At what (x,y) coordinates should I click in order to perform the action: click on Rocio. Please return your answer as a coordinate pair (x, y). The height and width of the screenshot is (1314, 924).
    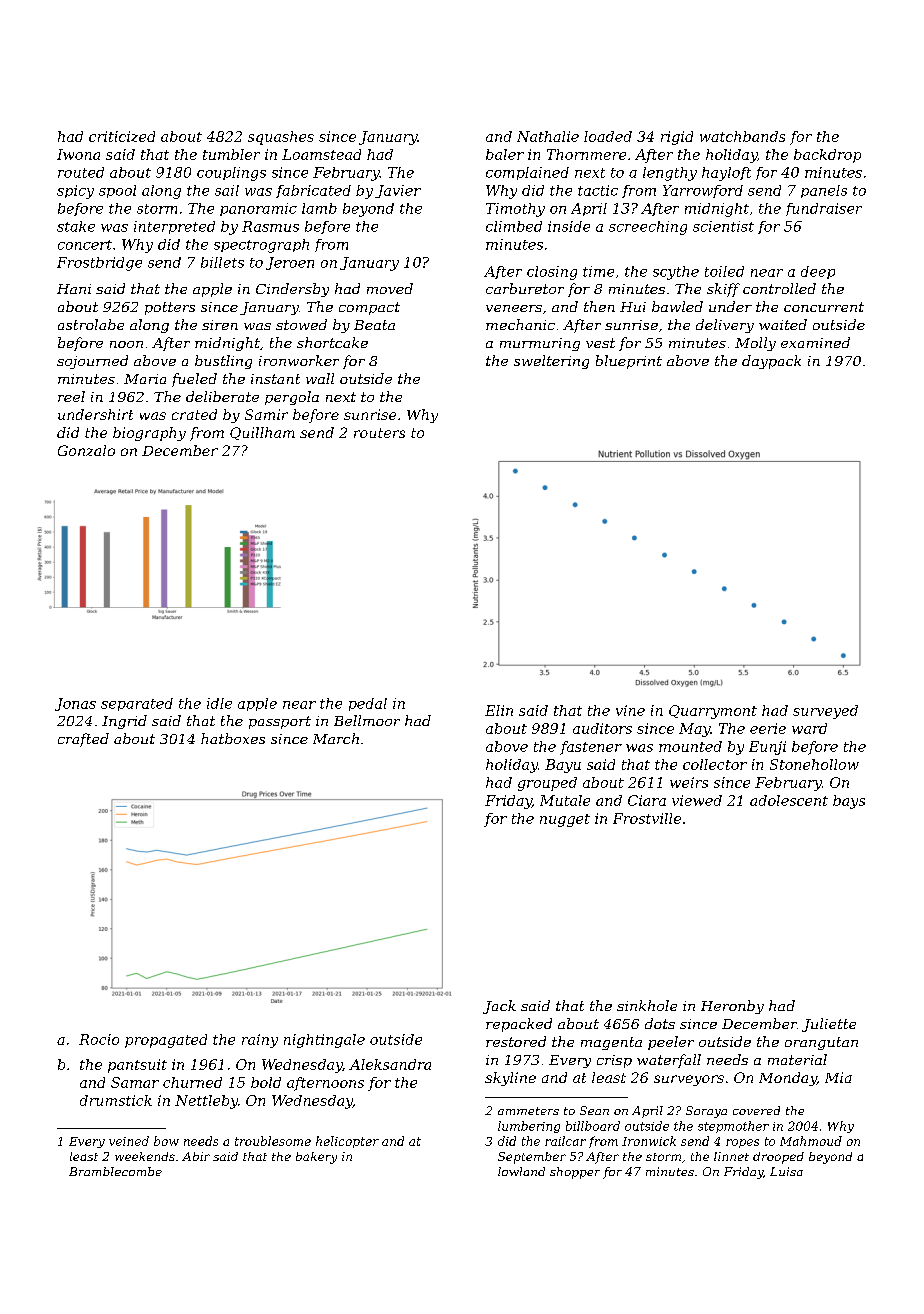
    Looking at the image, I should click on (99, 1039).
